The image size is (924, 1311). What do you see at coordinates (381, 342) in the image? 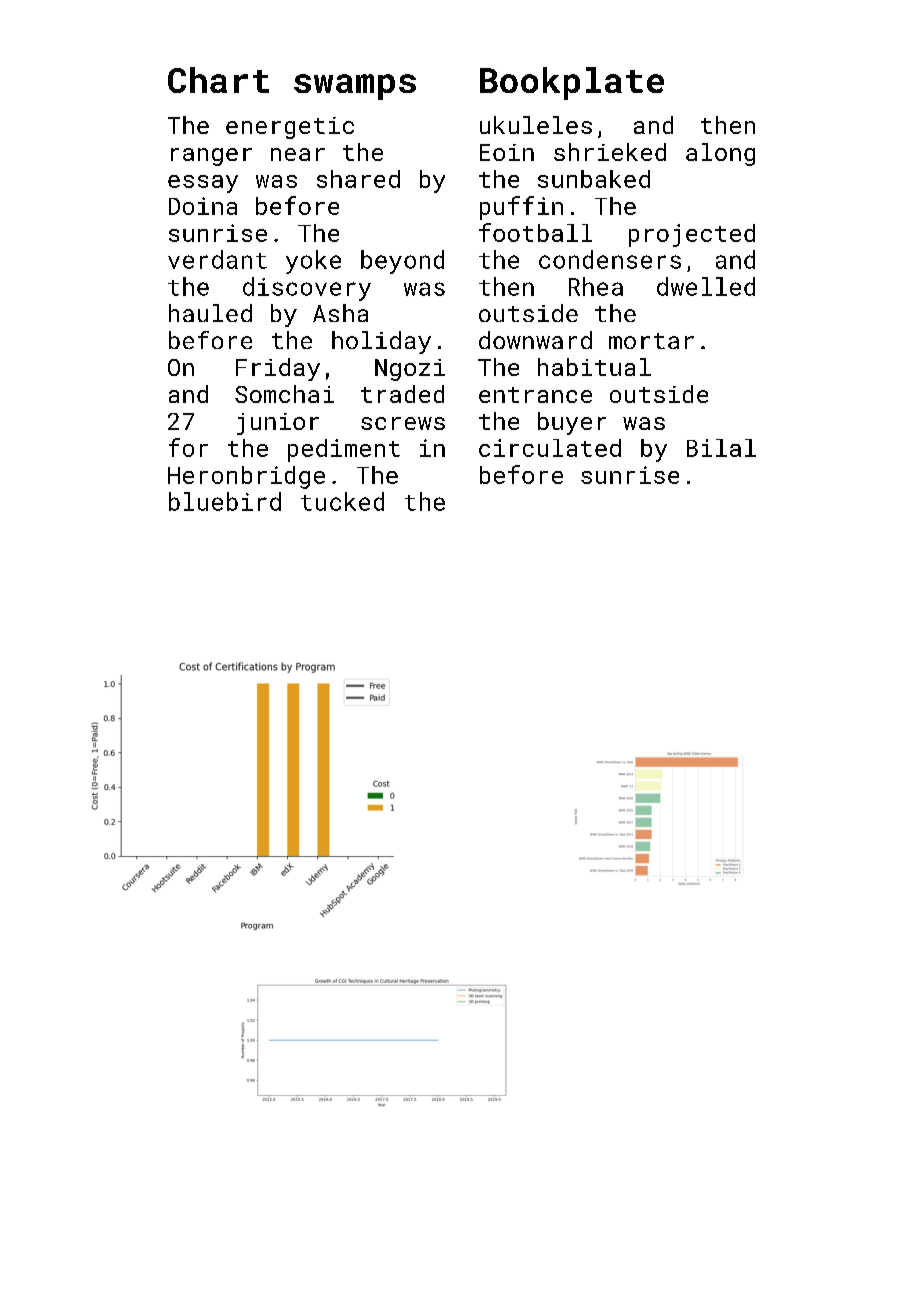
I see `holiday` at bounding box center [381, 342].
